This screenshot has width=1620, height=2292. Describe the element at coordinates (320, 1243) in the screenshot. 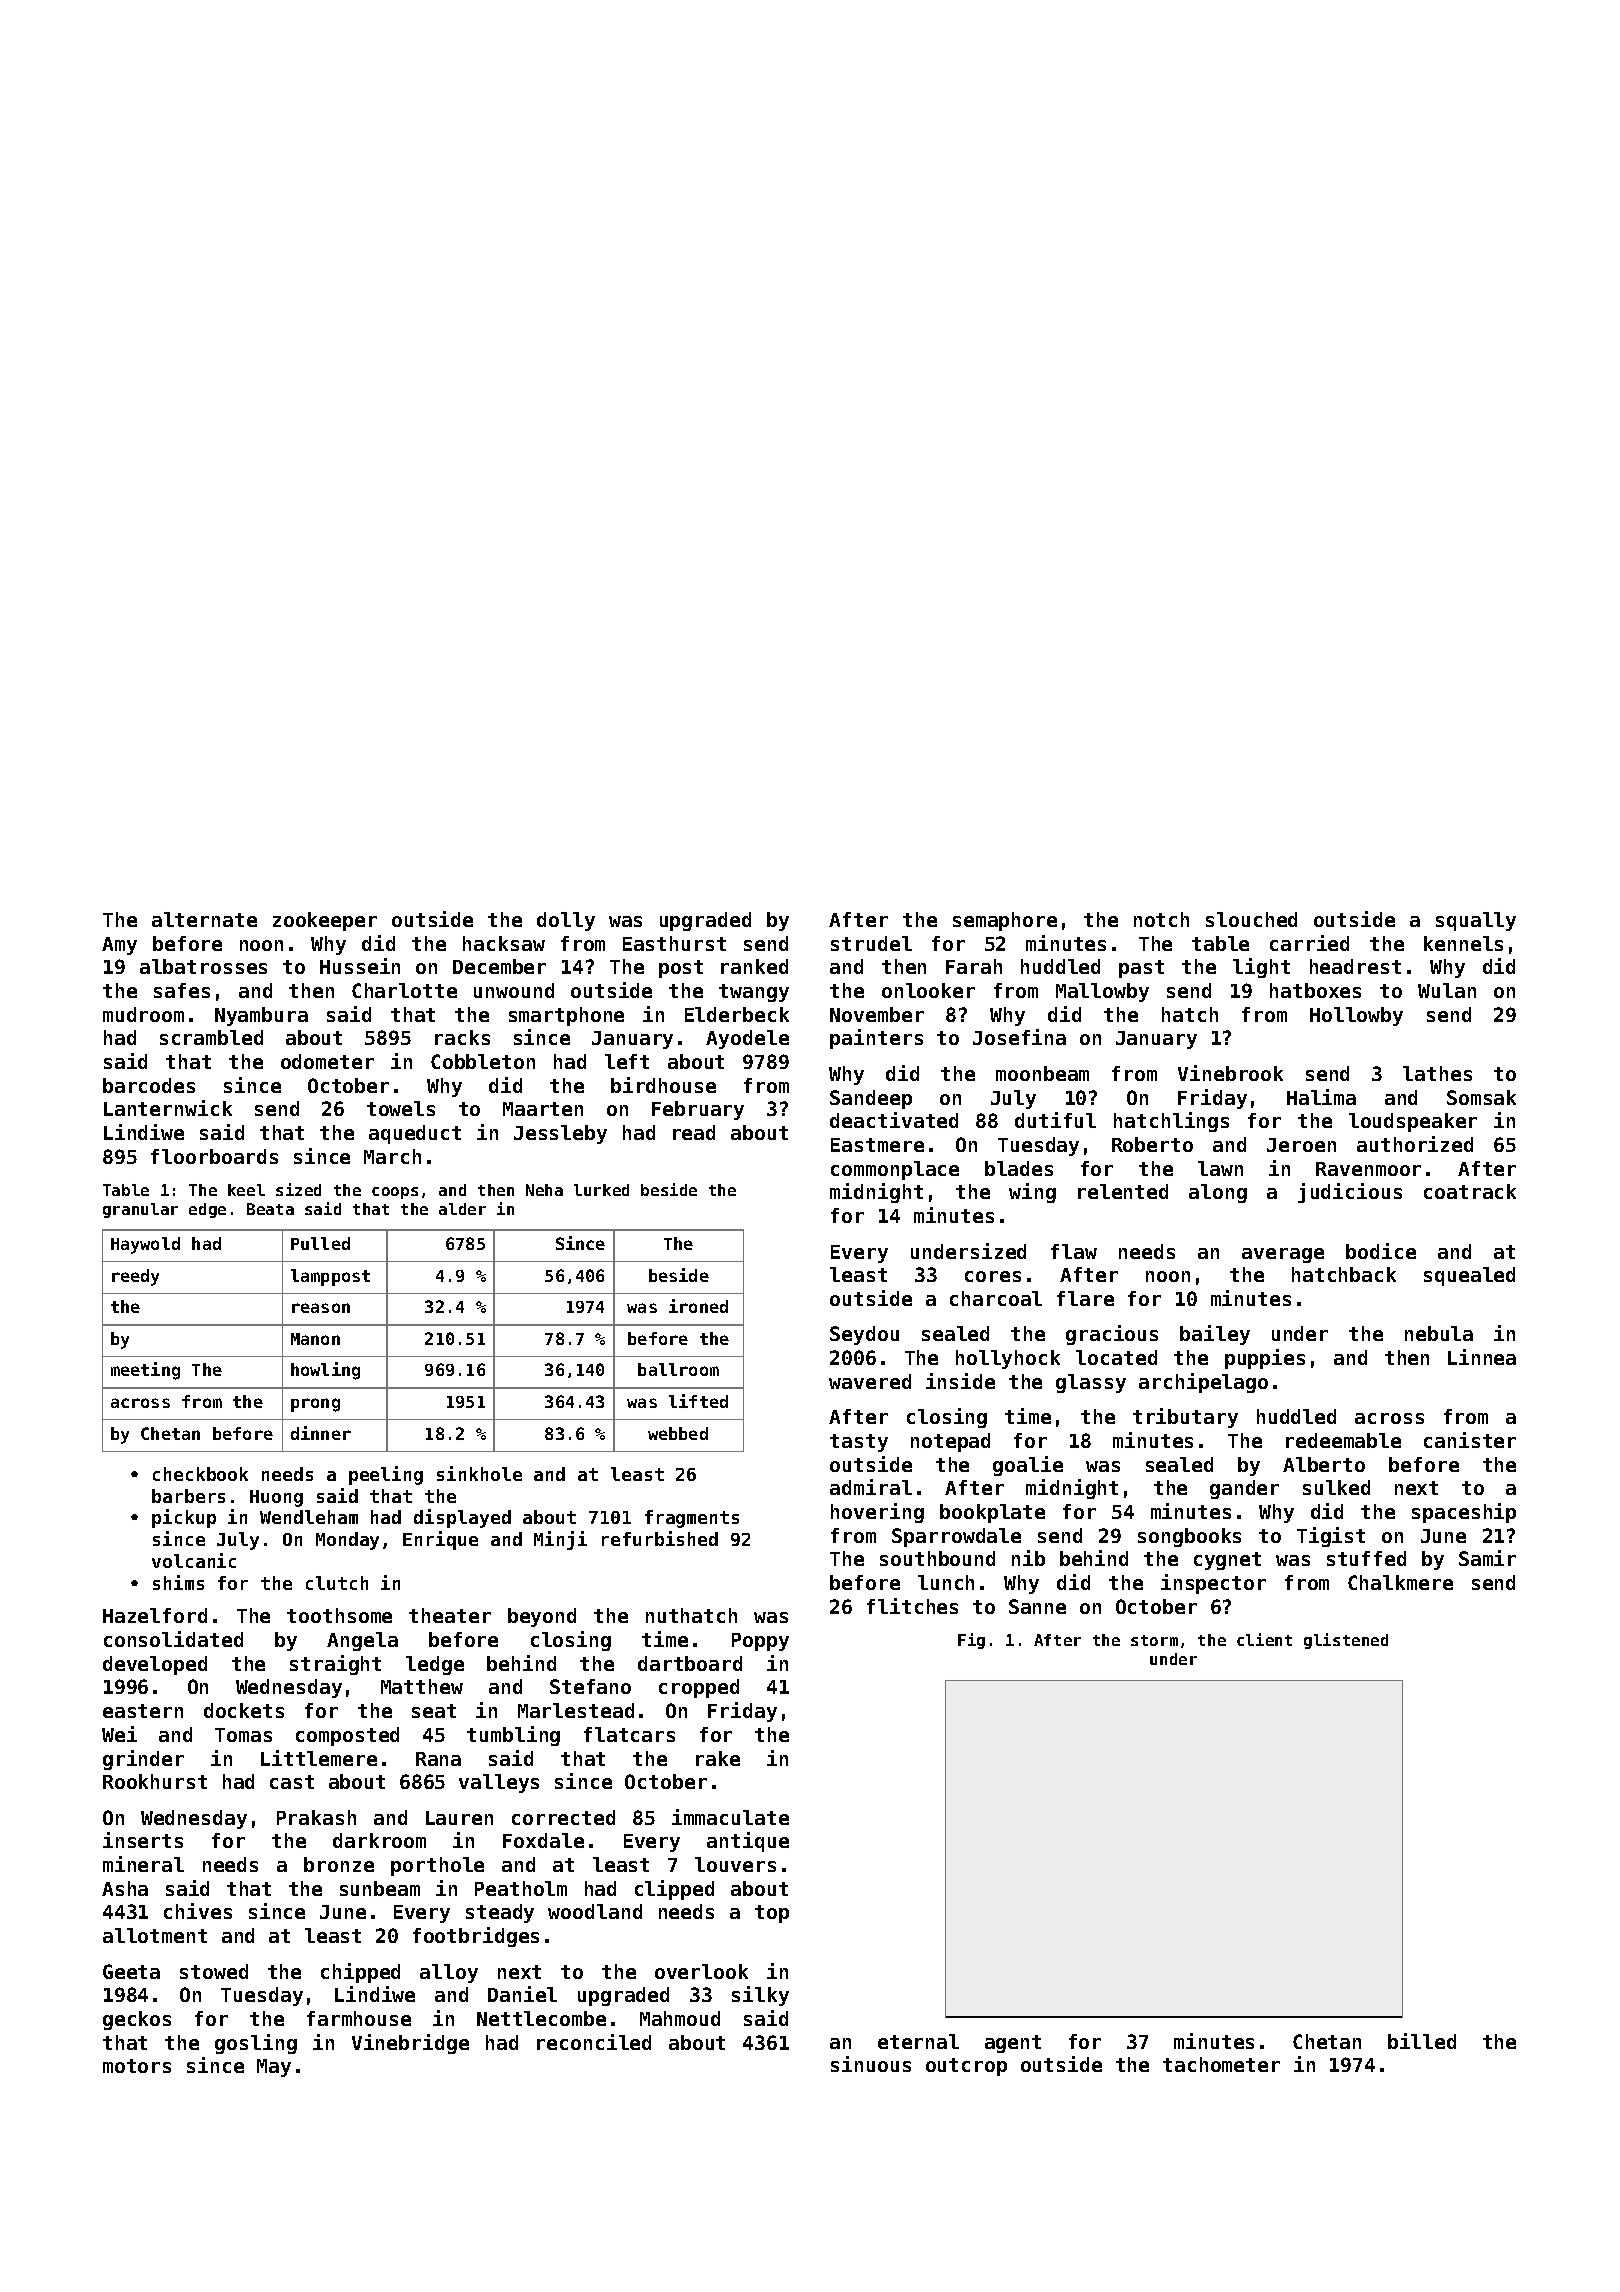

I see `Pulled` at that location.
